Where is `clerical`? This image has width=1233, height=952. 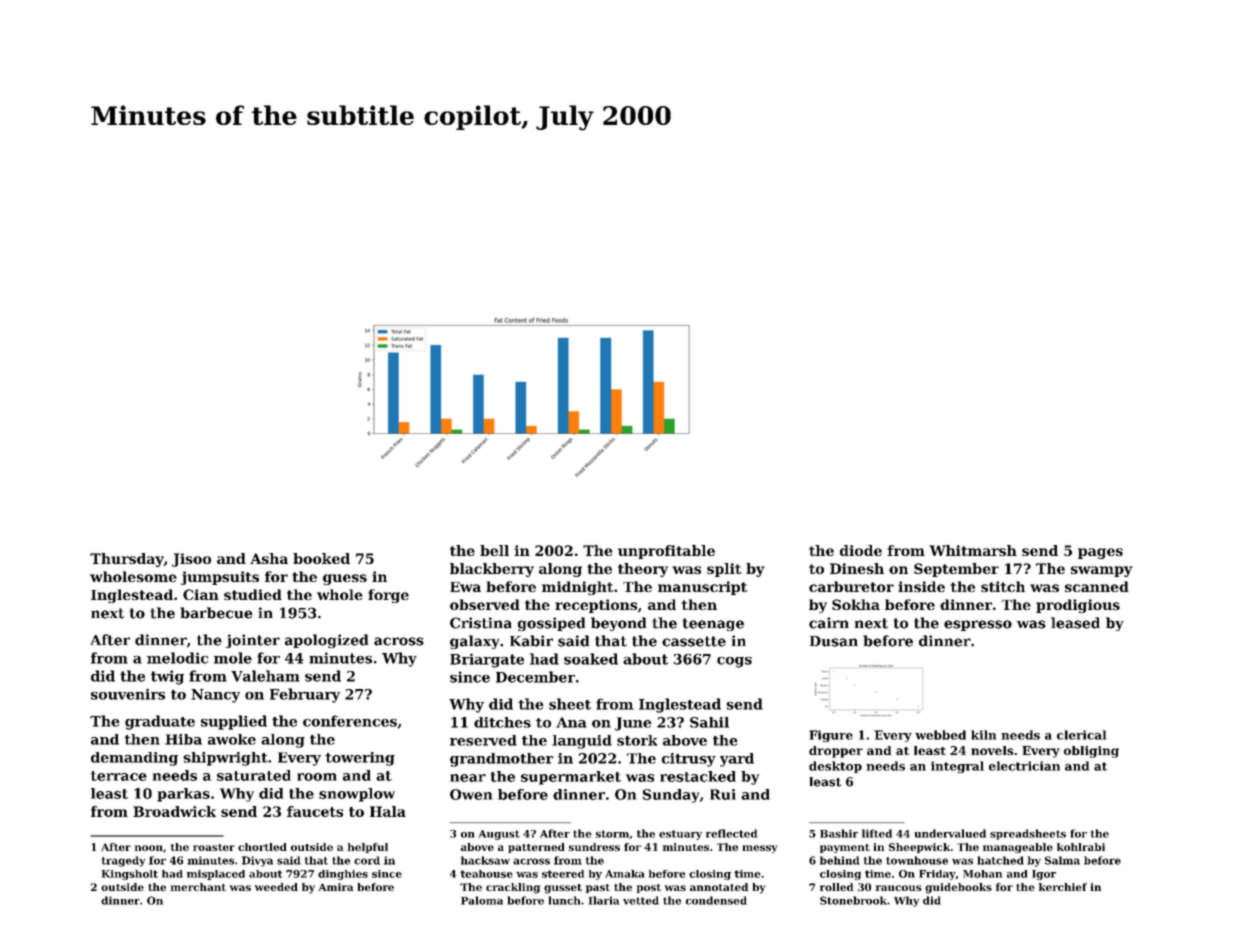
clerical is located at coordinates (1081, 735).
